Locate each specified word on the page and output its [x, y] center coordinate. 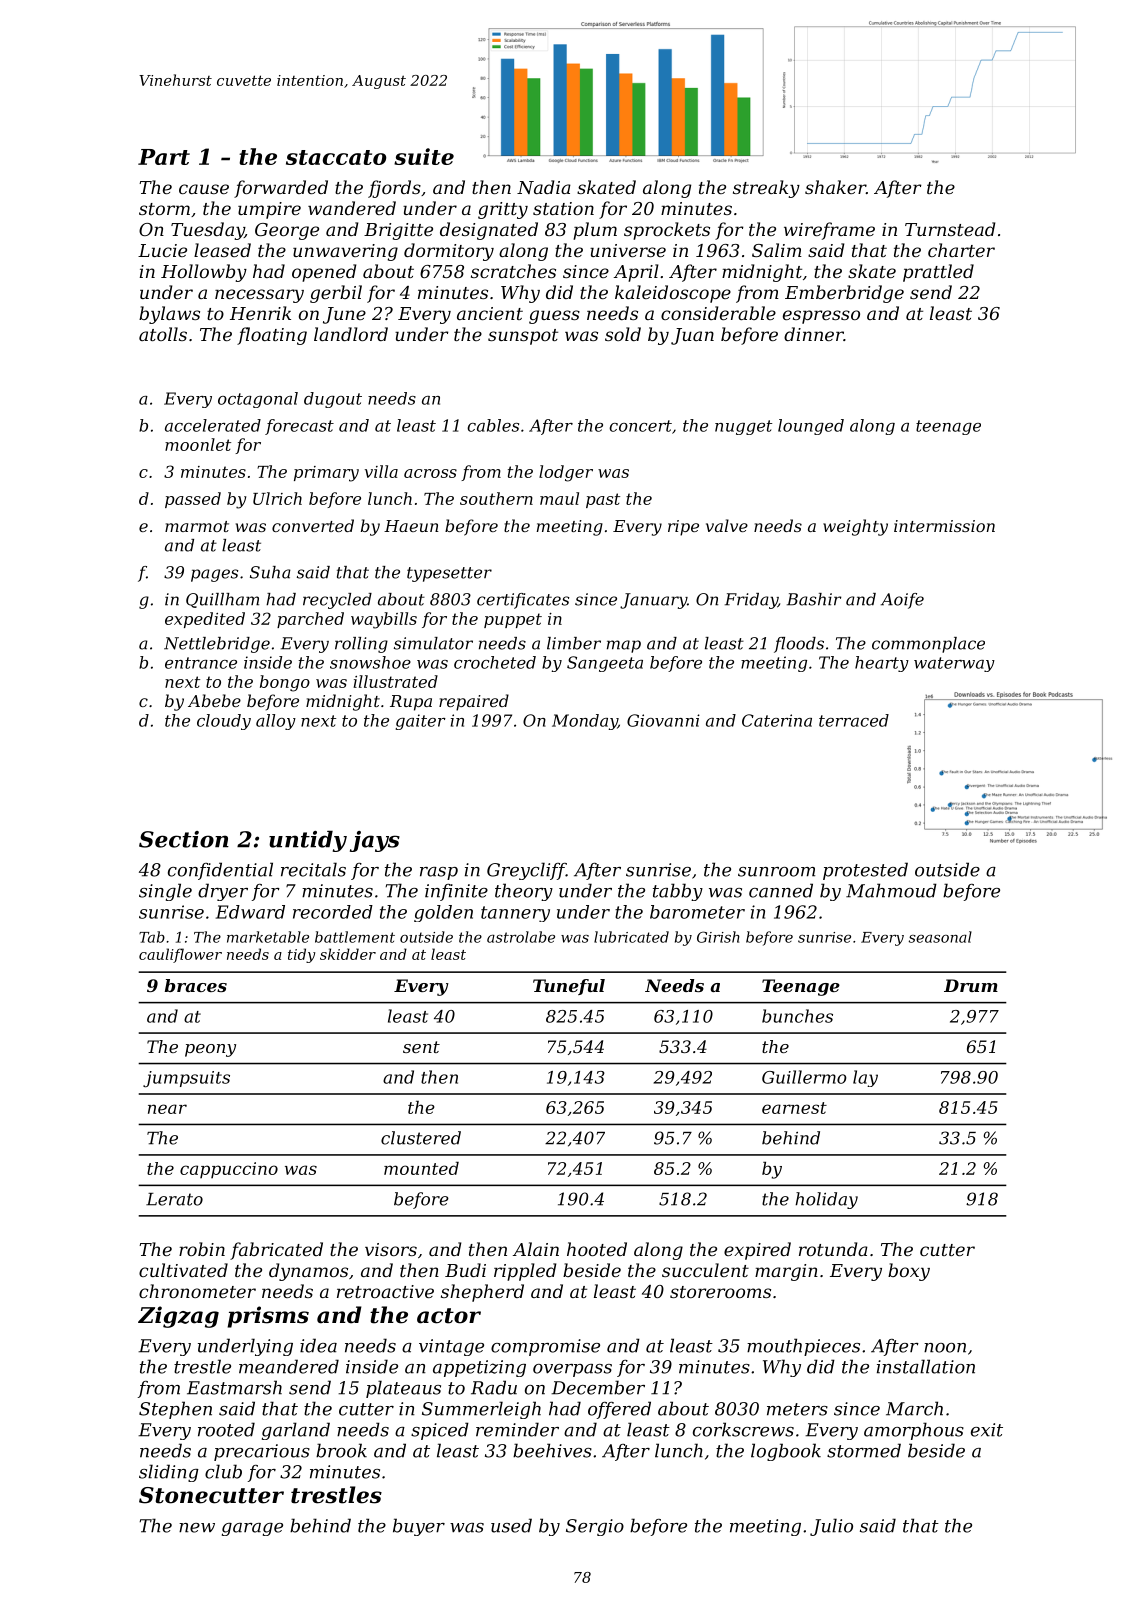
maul [559, 498]
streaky [766, 189]
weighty [855, 527]
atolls [163, 334]
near [167, 1109]
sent [421, 1047]
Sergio [595, 1527]
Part [164, 157]
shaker [835, 187]
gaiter [421, 722]
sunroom [776, 872]
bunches [797, 1016]
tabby [678, 892]
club [223, 1471]
